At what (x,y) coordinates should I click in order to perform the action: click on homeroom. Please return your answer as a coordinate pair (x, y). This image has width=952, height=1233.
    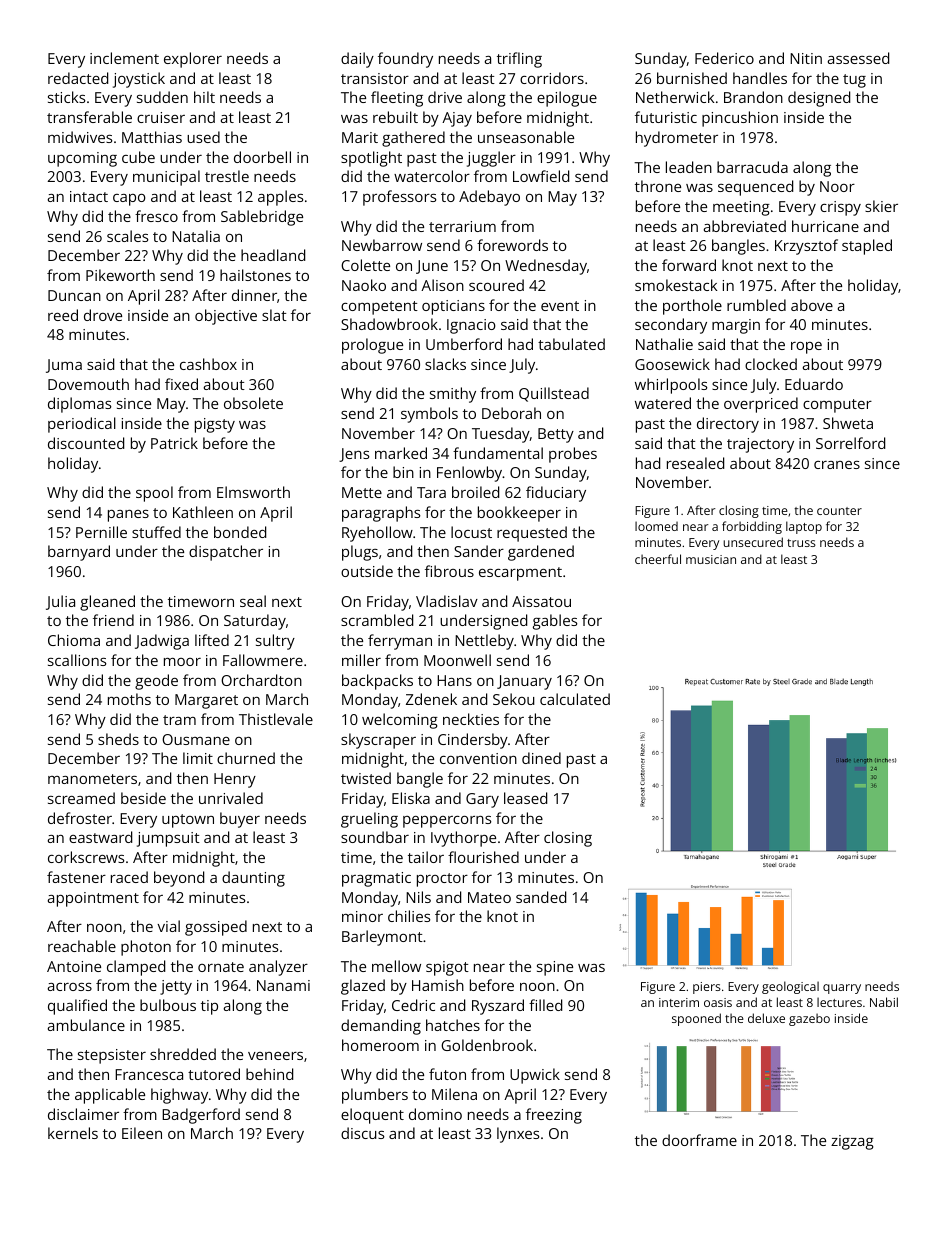
    Looking at the image, I should click on (380, 1045).
